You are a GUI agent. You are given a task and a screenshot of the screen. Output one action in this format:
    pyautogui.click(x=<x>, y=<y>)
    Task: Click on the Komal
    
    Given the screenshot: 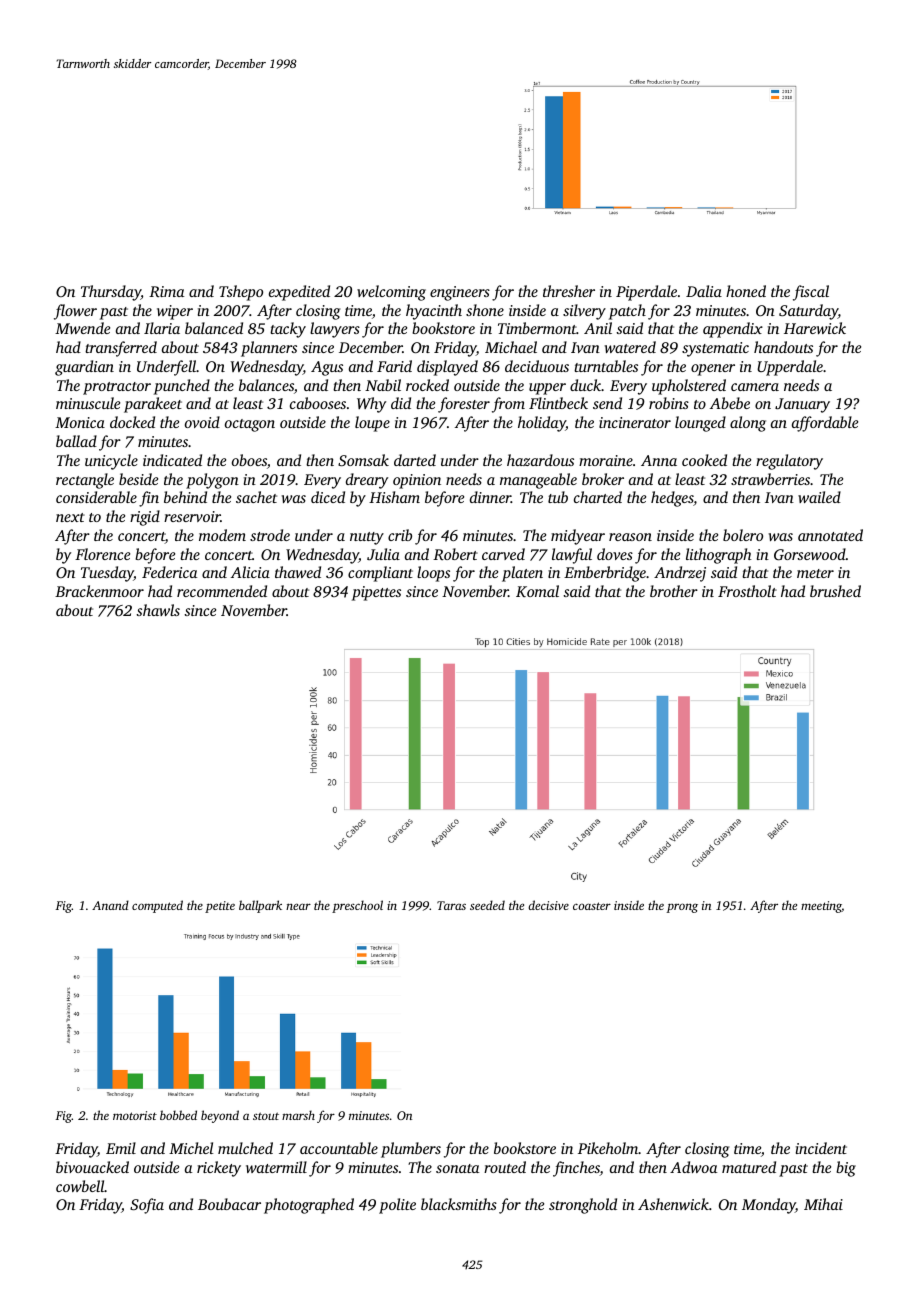 What is the action you would take?
    pyautogui.click(x=537, y=591)
